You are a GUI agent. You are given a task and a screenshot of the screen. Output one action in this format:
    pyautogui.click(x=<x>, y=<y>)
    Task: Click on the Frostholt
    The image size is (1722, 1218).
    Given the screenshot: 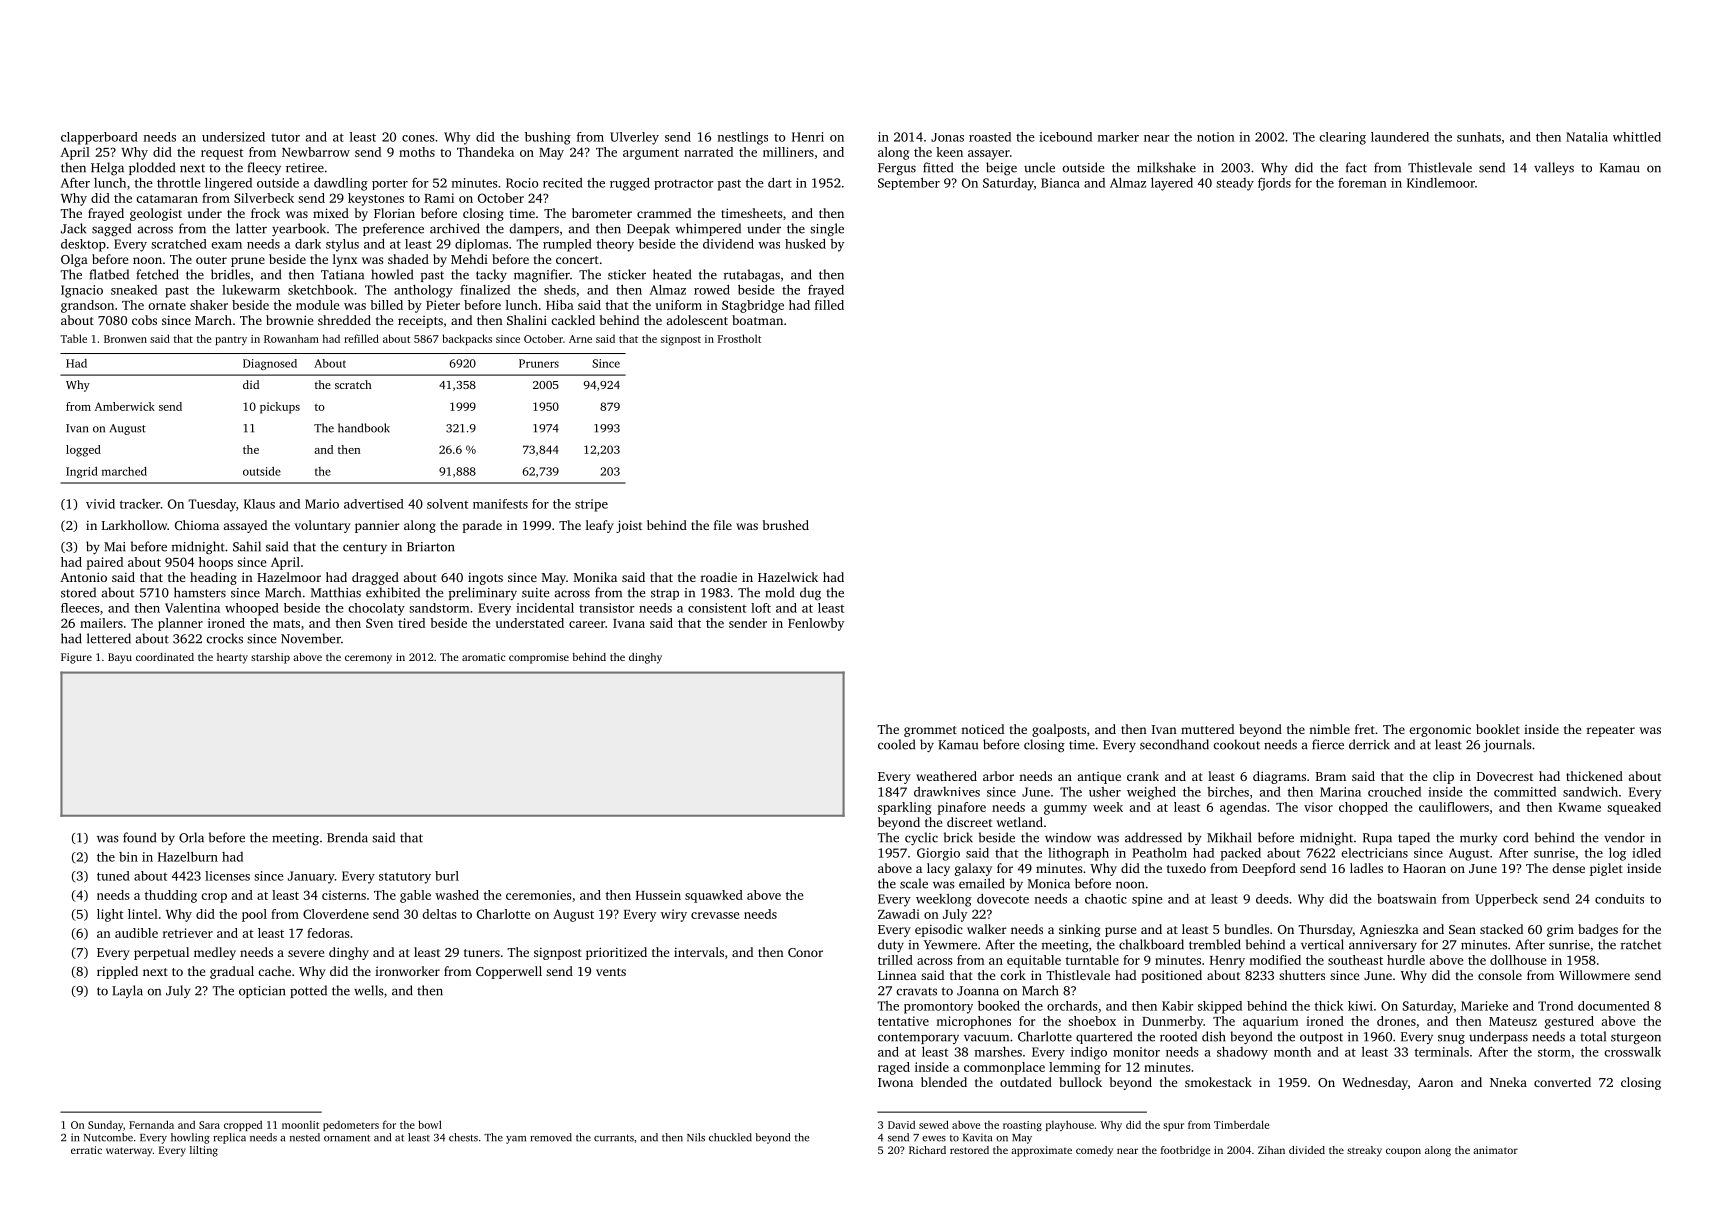 What is the action you would take?
    pyautogui.click(x=739, y=338)
